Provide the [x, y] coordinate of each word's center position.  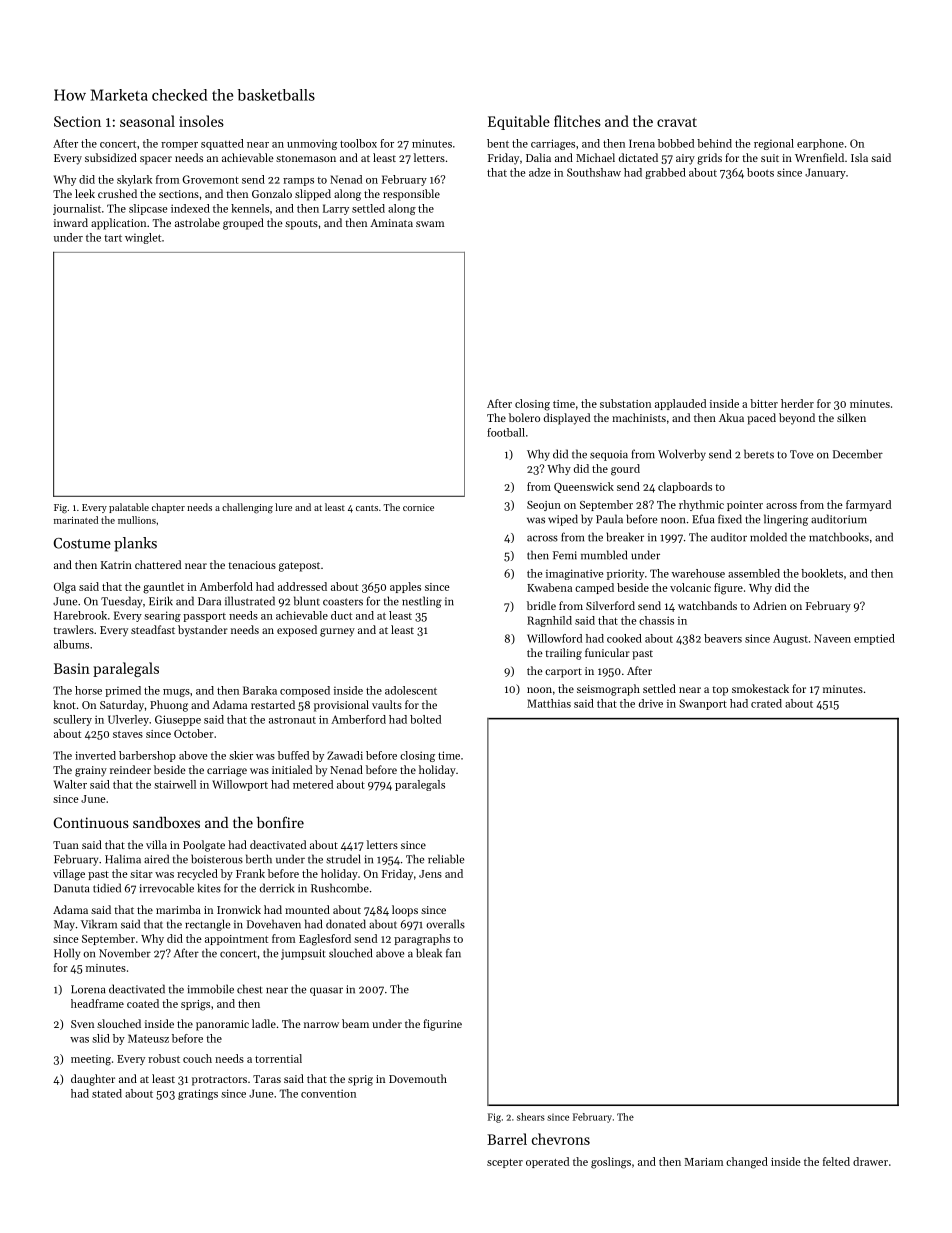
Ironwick [239, 909]
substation [625, 403]
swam [430, 224]
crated [766, 703]
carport [563, 673]
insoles [201, 121]
